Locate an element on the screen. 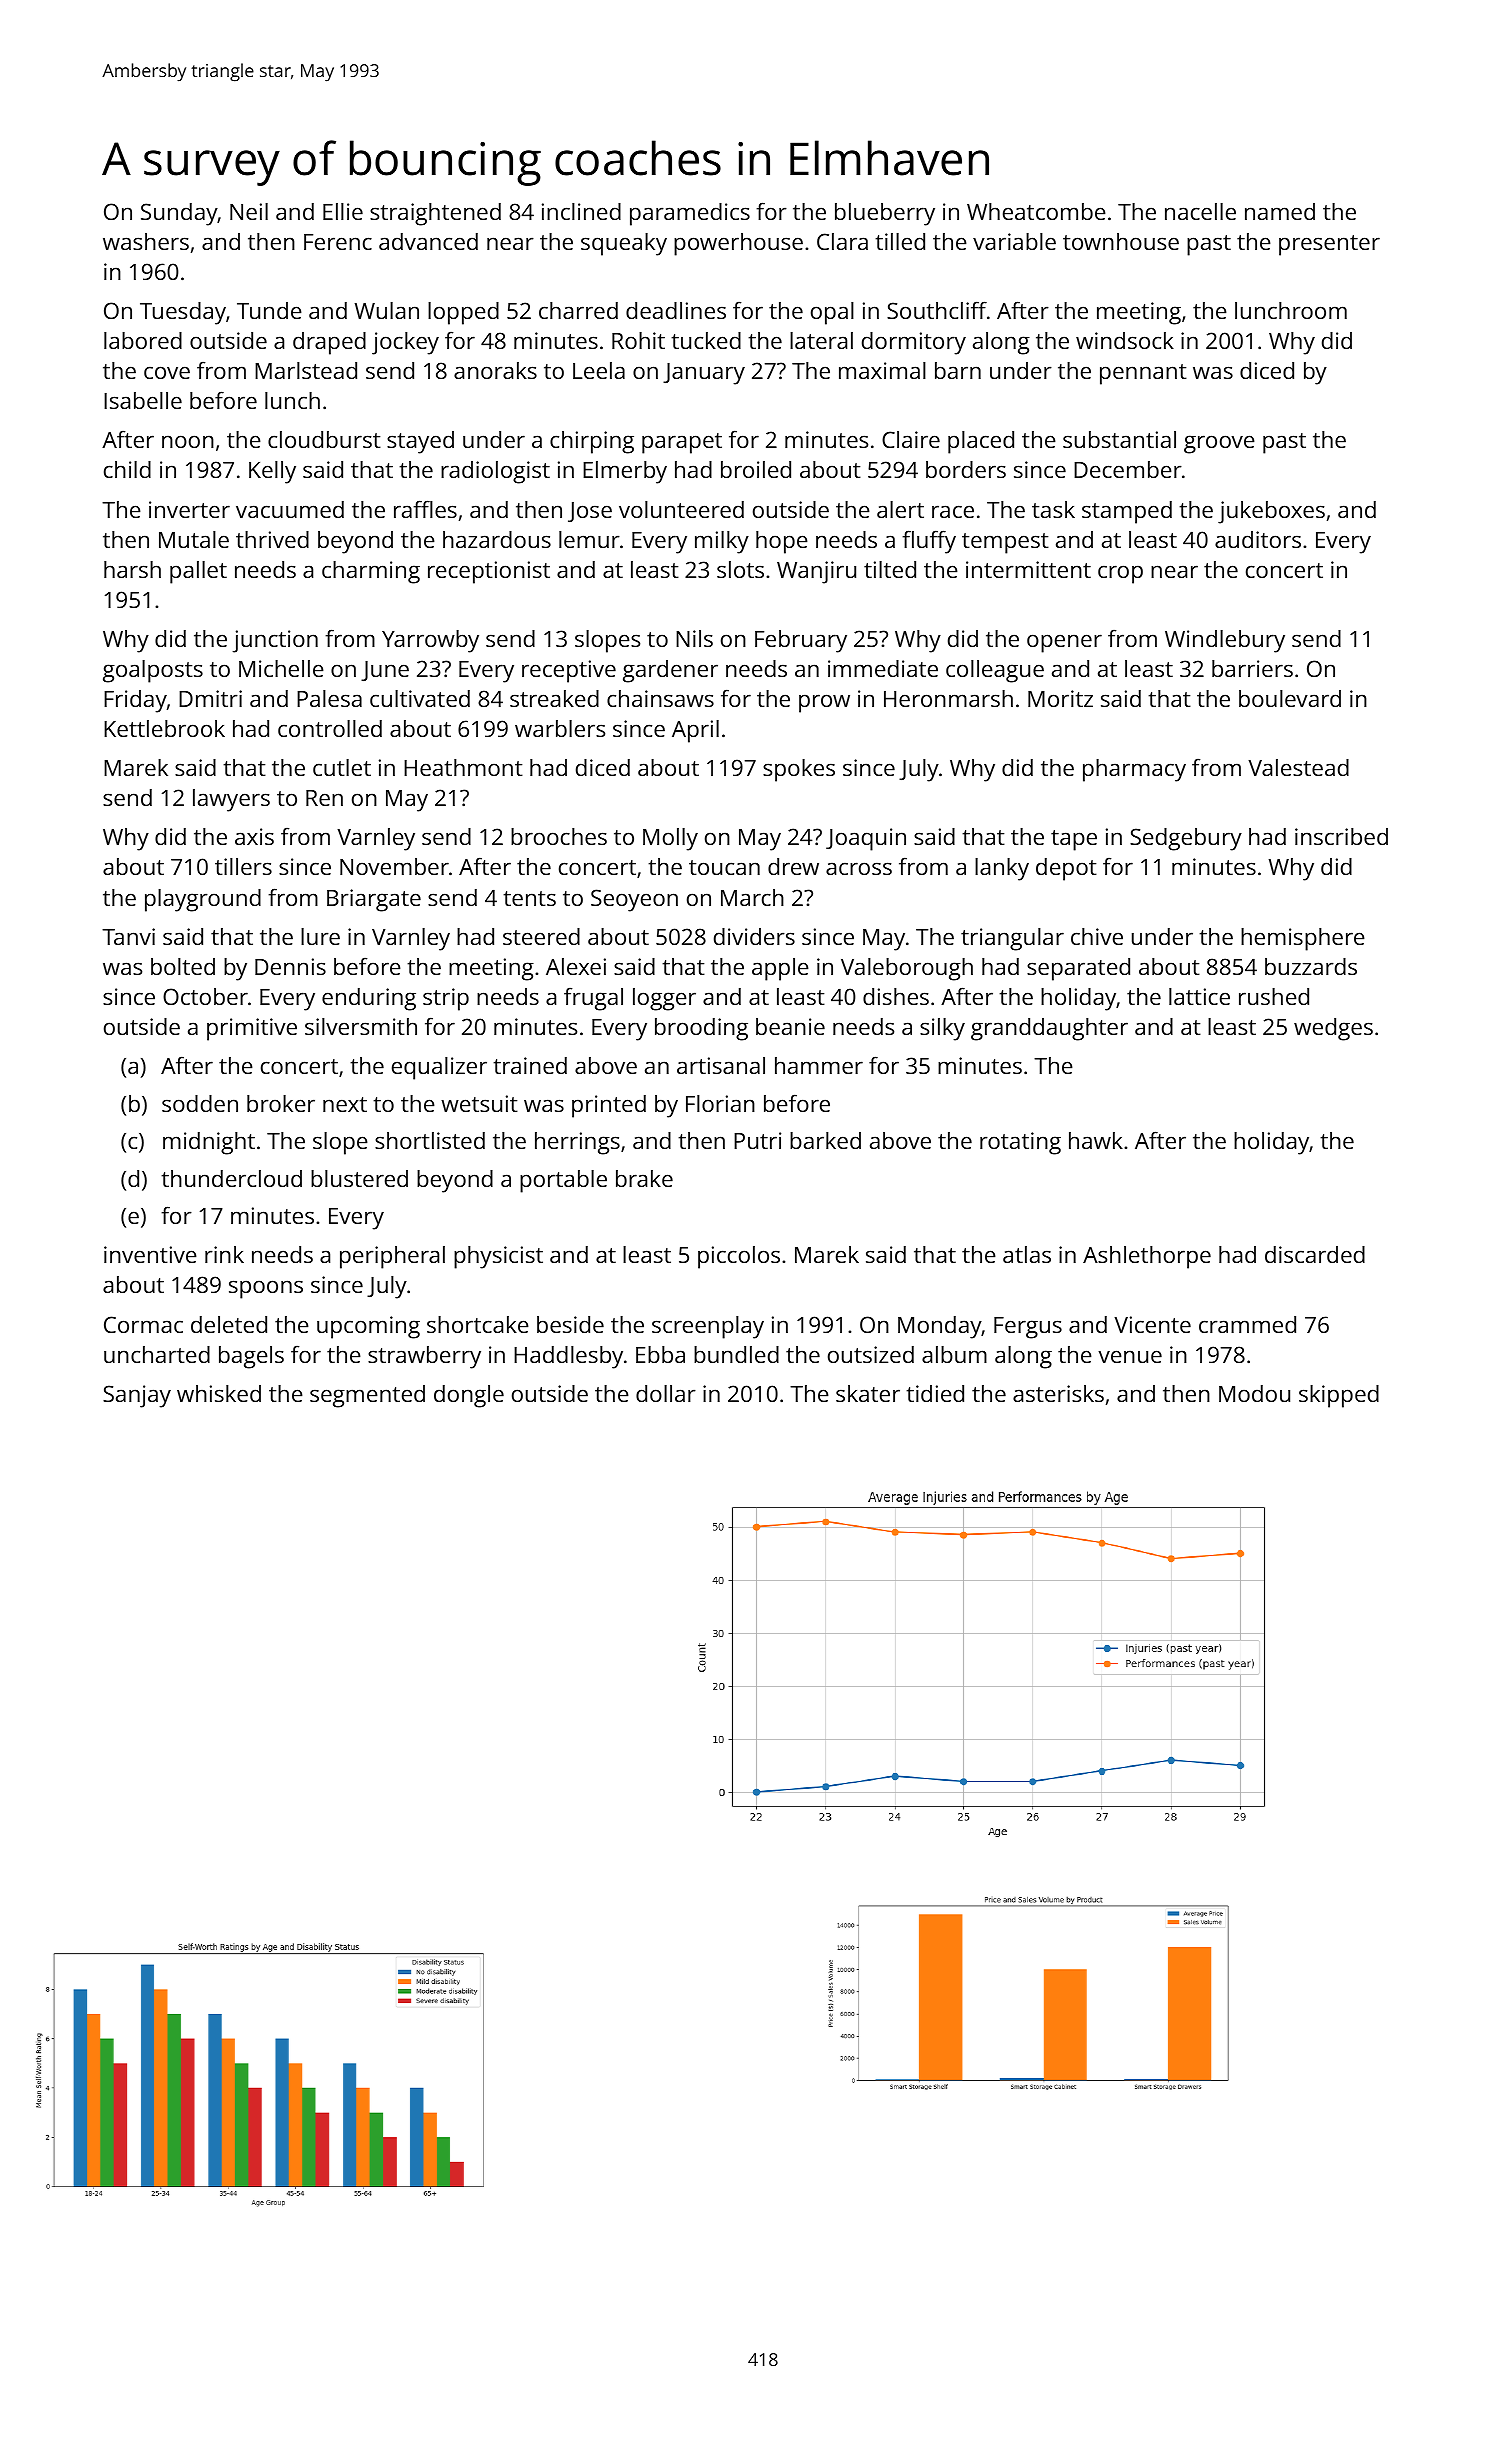  tucked is located at coordinates (706, 340).
